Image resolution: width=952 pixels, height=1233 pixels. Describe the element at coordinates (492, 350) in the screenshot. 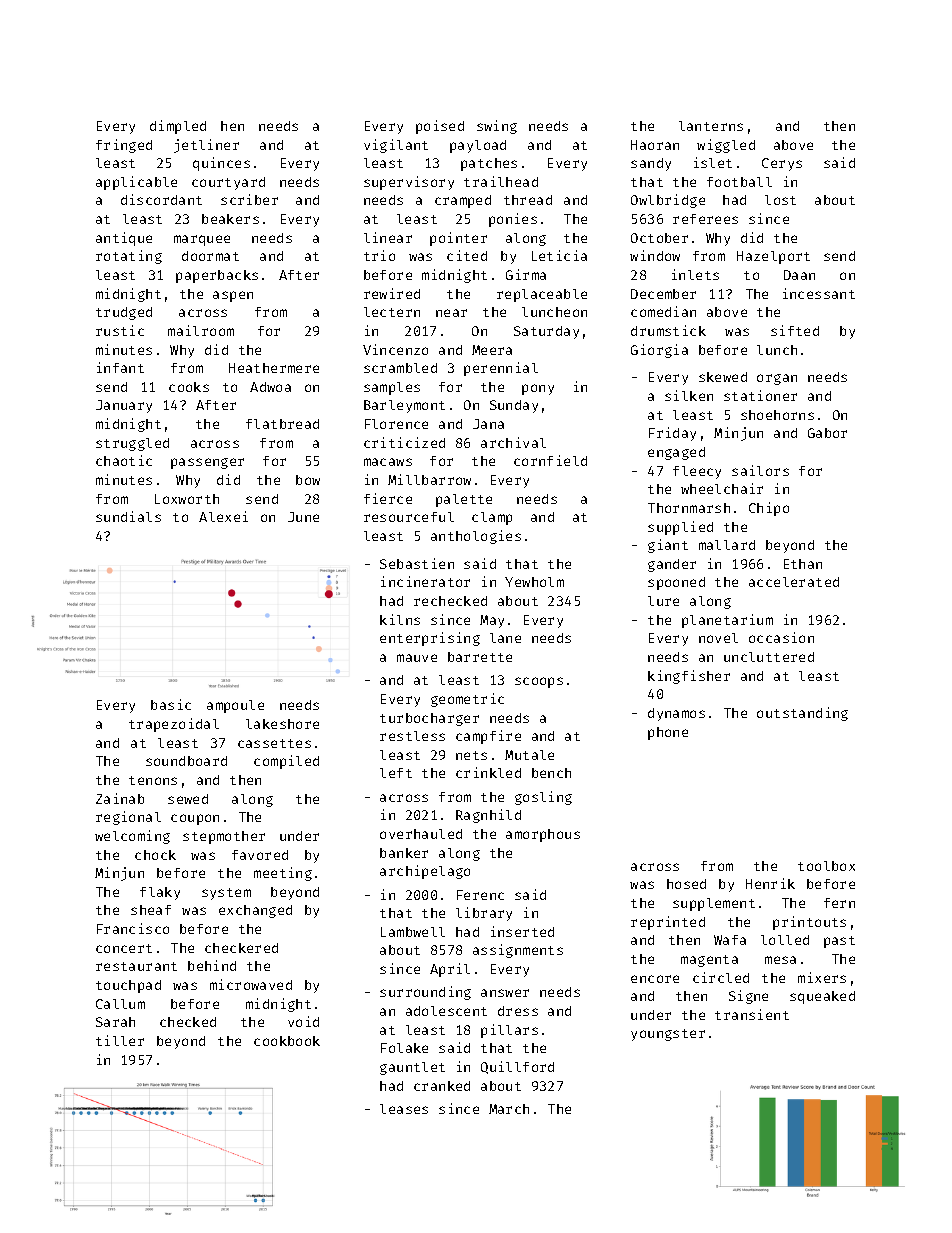

I see `Meera` at that location.
